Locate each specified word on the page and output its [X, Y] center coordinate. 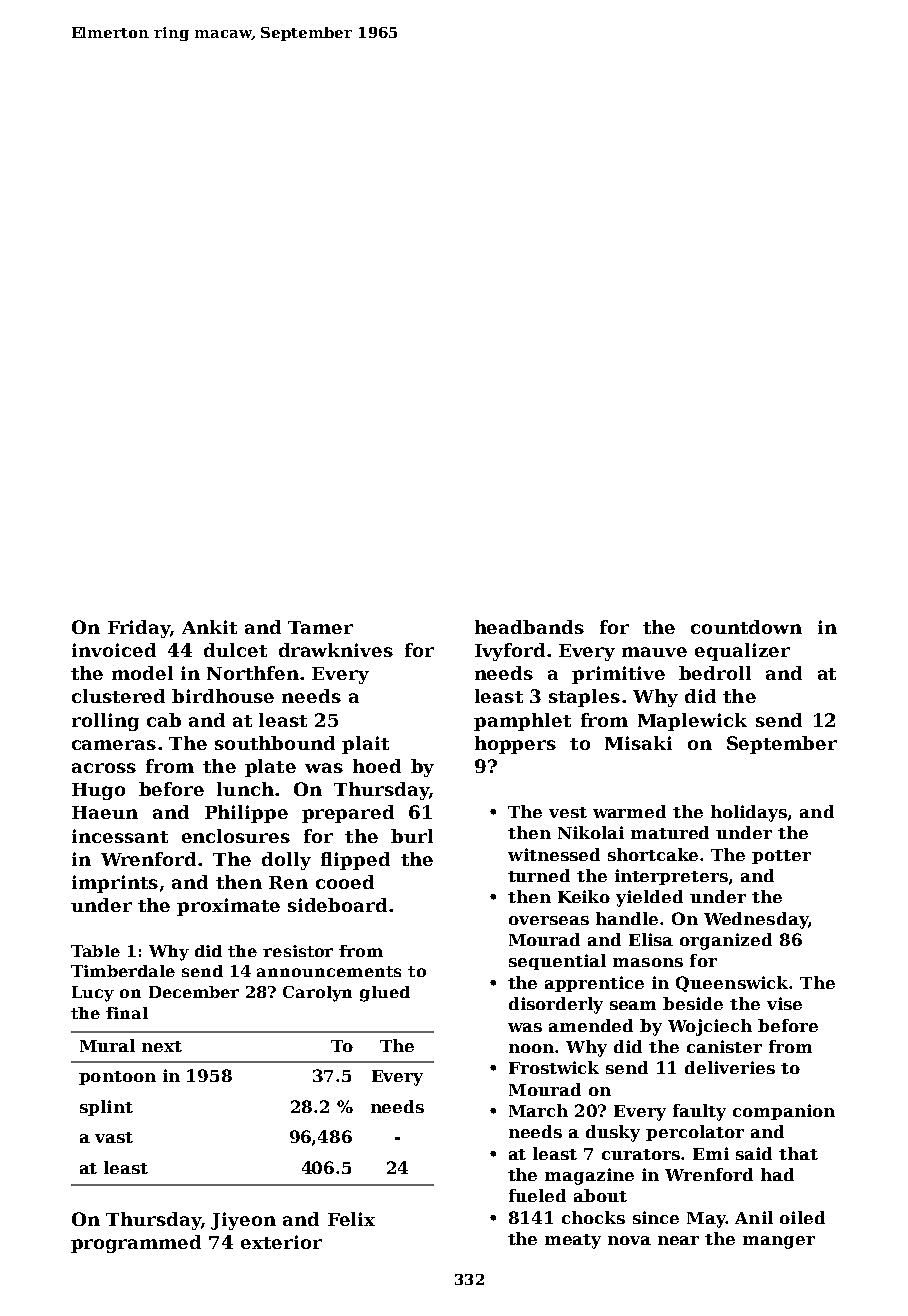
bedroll [715, 673]
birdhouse [223, 696]
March [538, 1110]
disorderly [556, 1005]
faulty [699, 1112]
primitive [618, 675]
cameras [114, 745]
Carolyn [317, 994]
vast [114, 1137]
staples [584, 698]
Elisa [651, 939]
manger [779, 1242]
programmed [136, 1244]
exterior [281, 1242]
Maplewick [692, 722]
